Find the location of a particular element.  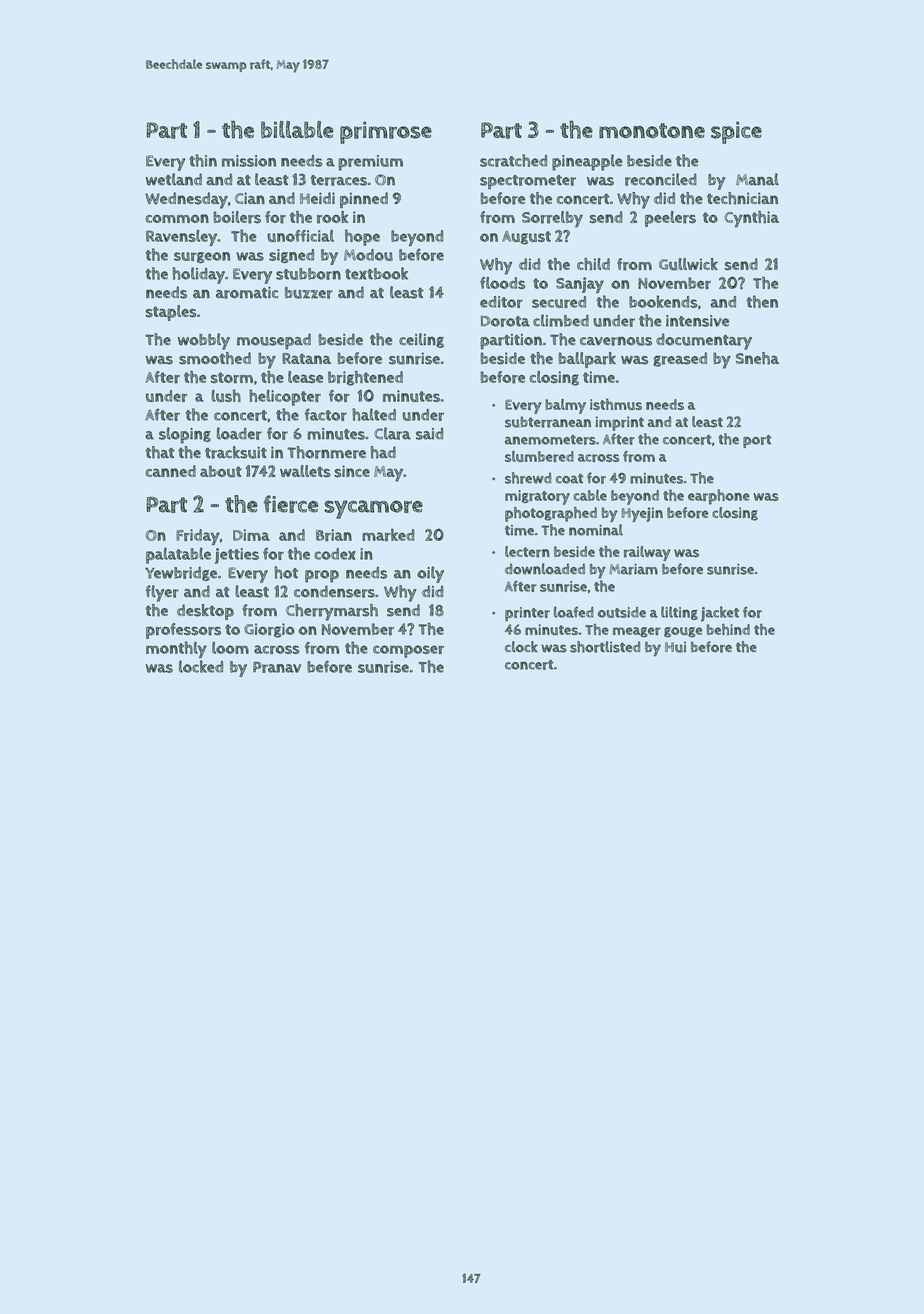

Hui is located at coordinates (675, 647).
